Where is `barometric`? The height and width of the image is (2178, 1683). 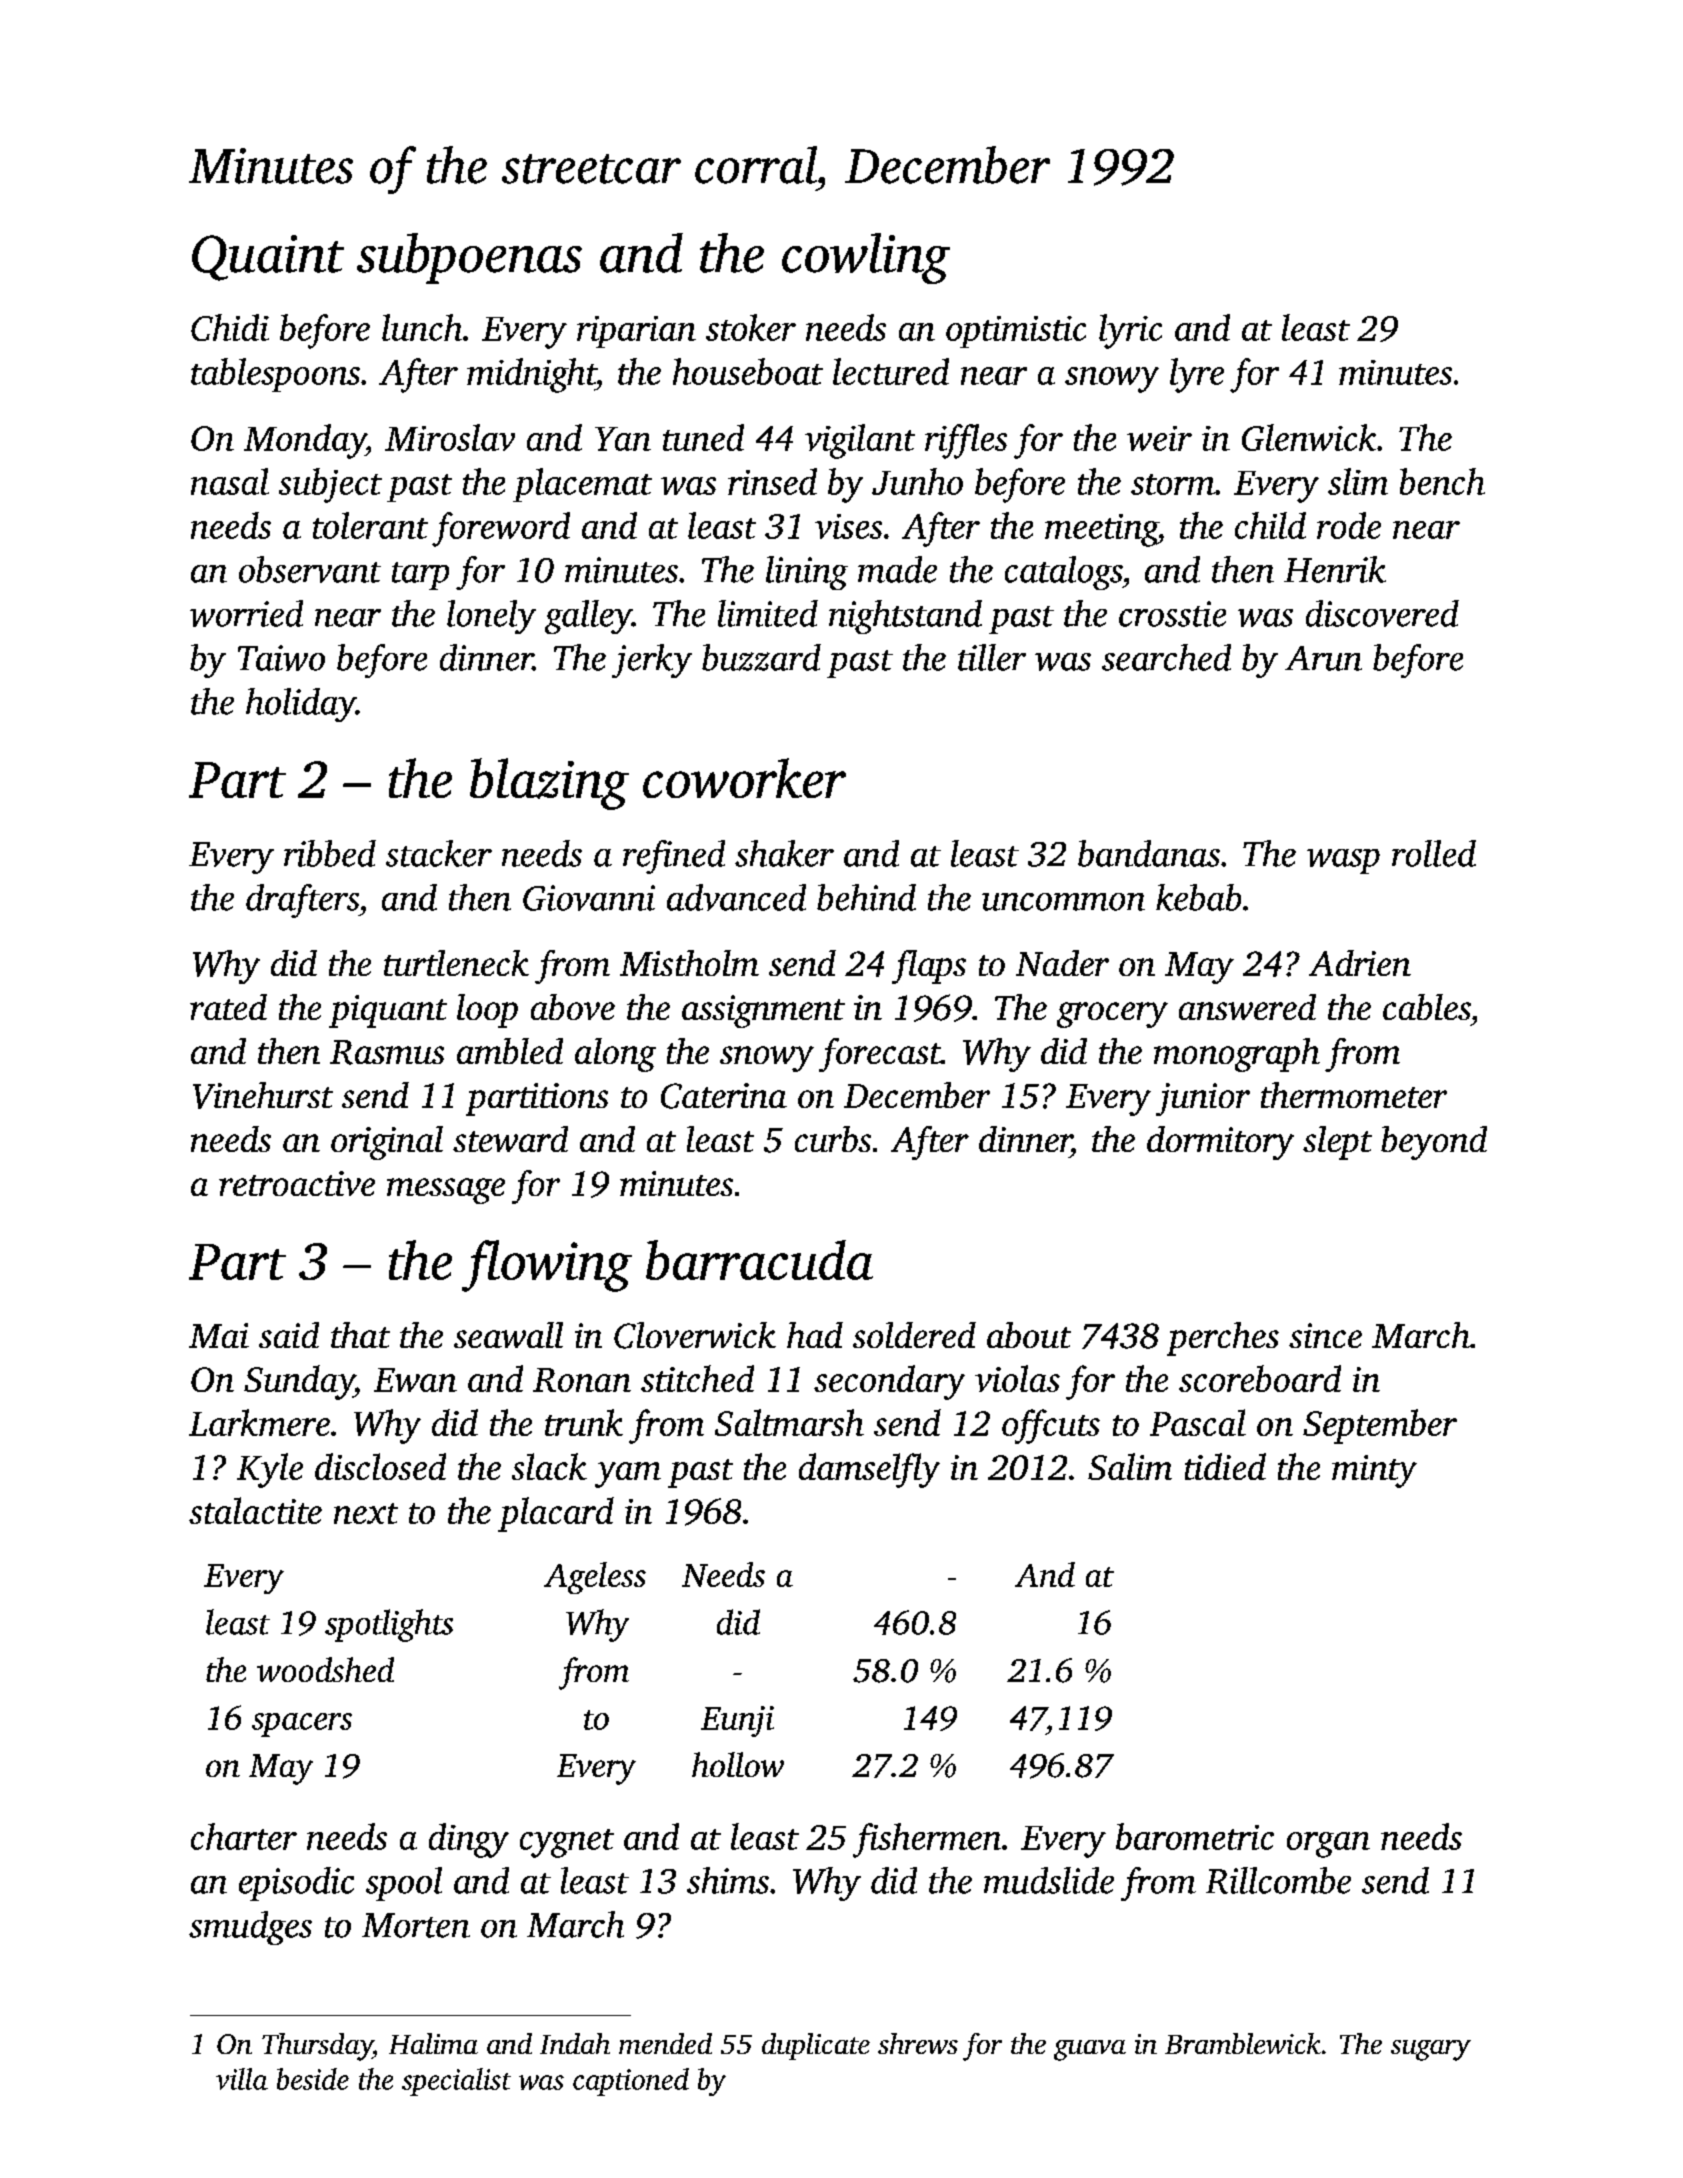
barometric is located at coordinates (1195, 1836).
